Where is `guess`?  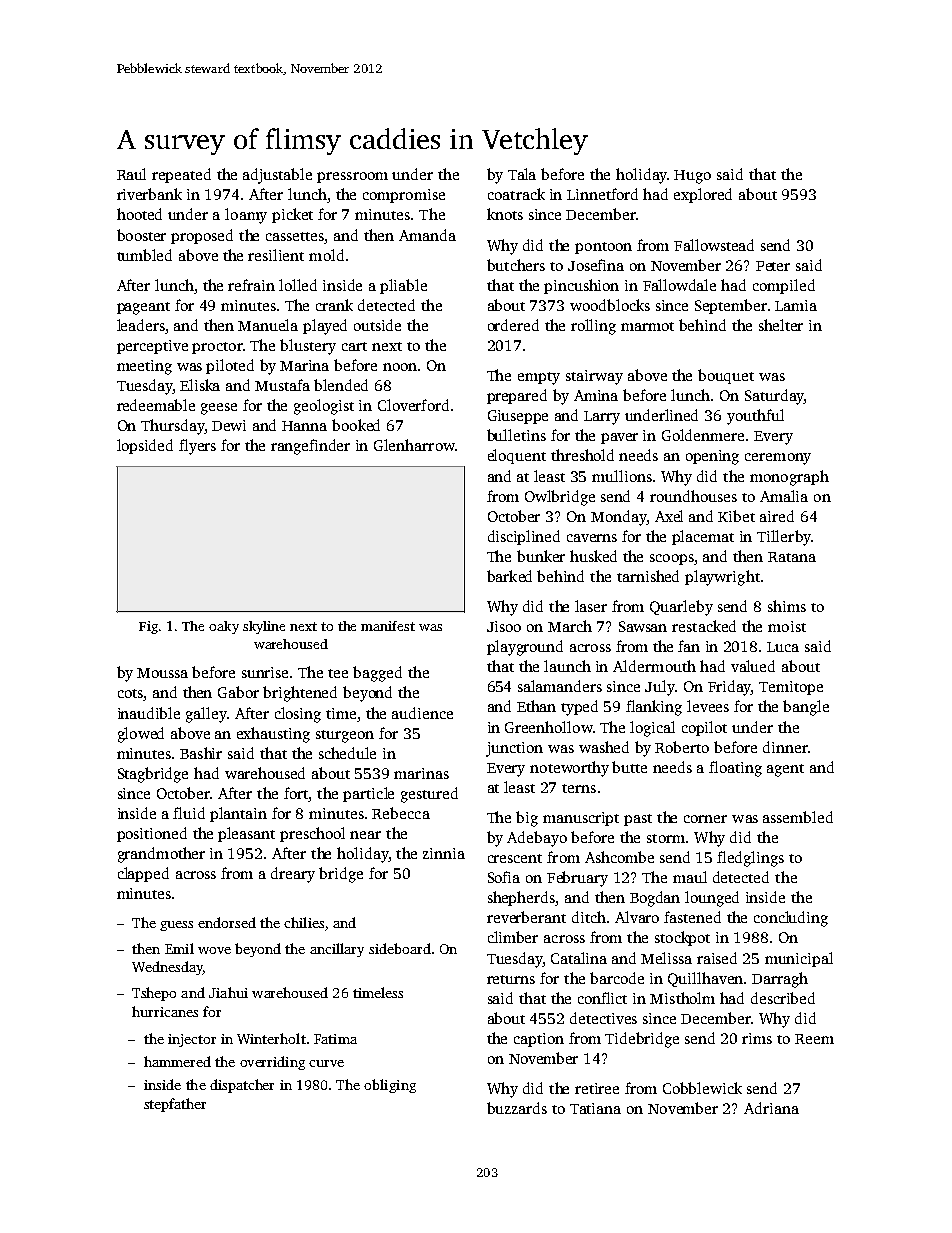 guess is located at coordinates (176, 926).
